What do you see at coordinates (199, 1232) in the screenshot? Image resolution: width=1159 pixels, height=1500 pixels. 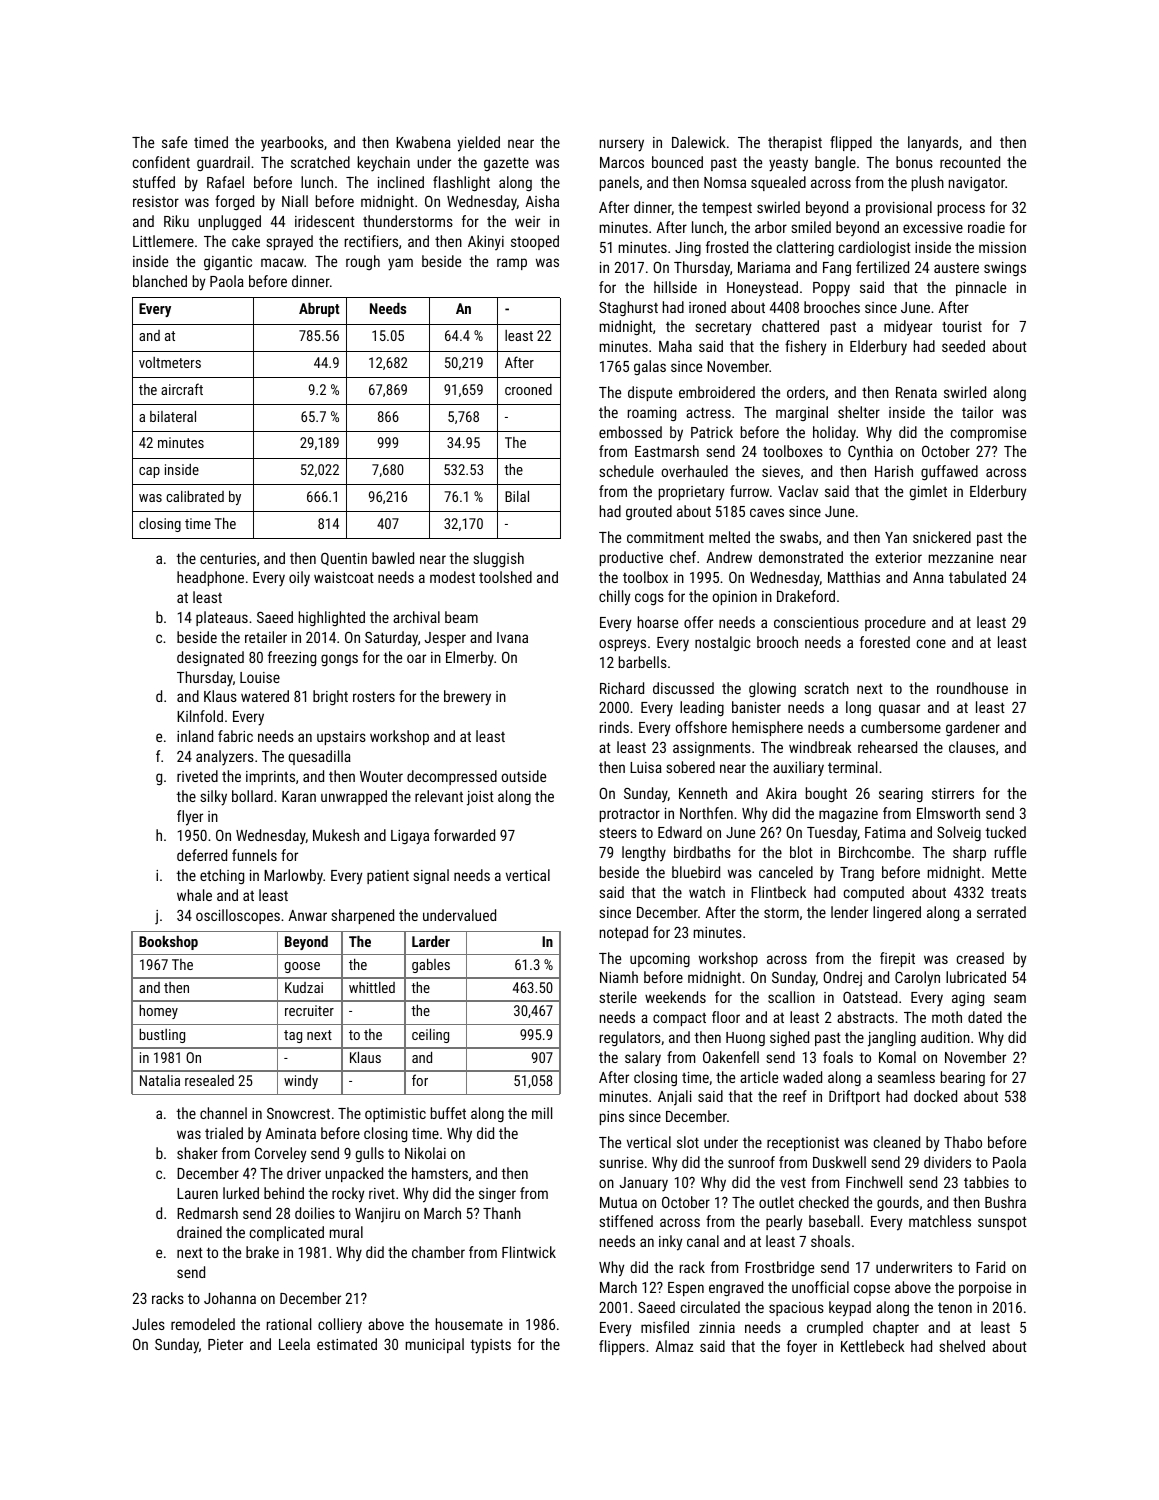 I see `drained` at bounding box center [199, 1232].
